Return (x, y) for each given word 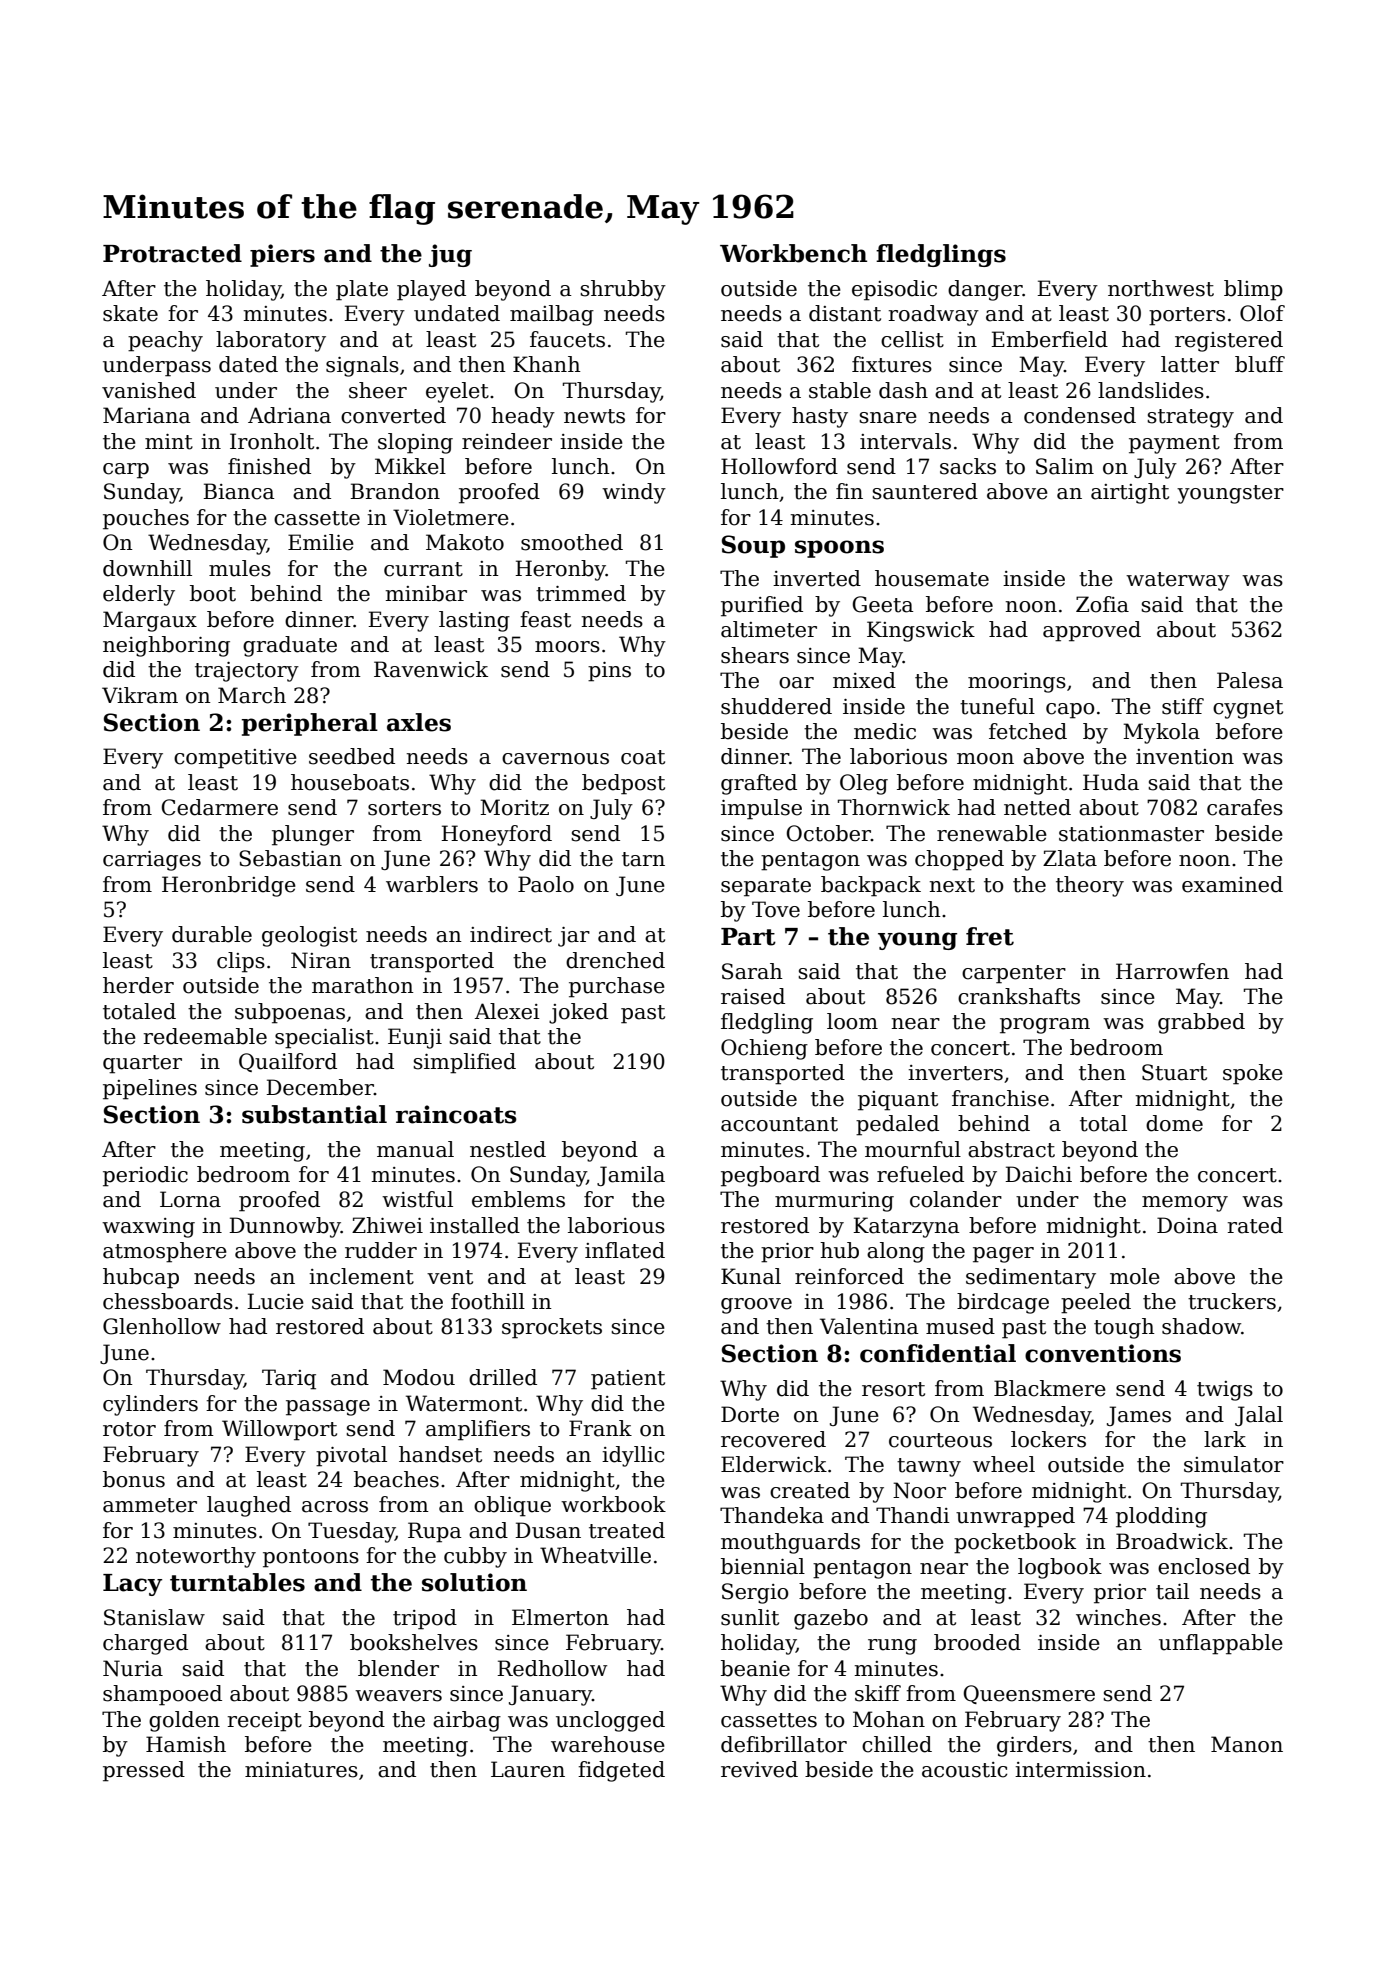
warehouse (608, 1744)
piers (282, 255)
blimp (1253, 290)
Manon (1247, 1744)
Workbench (793, 253)
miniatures (301, 1770)
